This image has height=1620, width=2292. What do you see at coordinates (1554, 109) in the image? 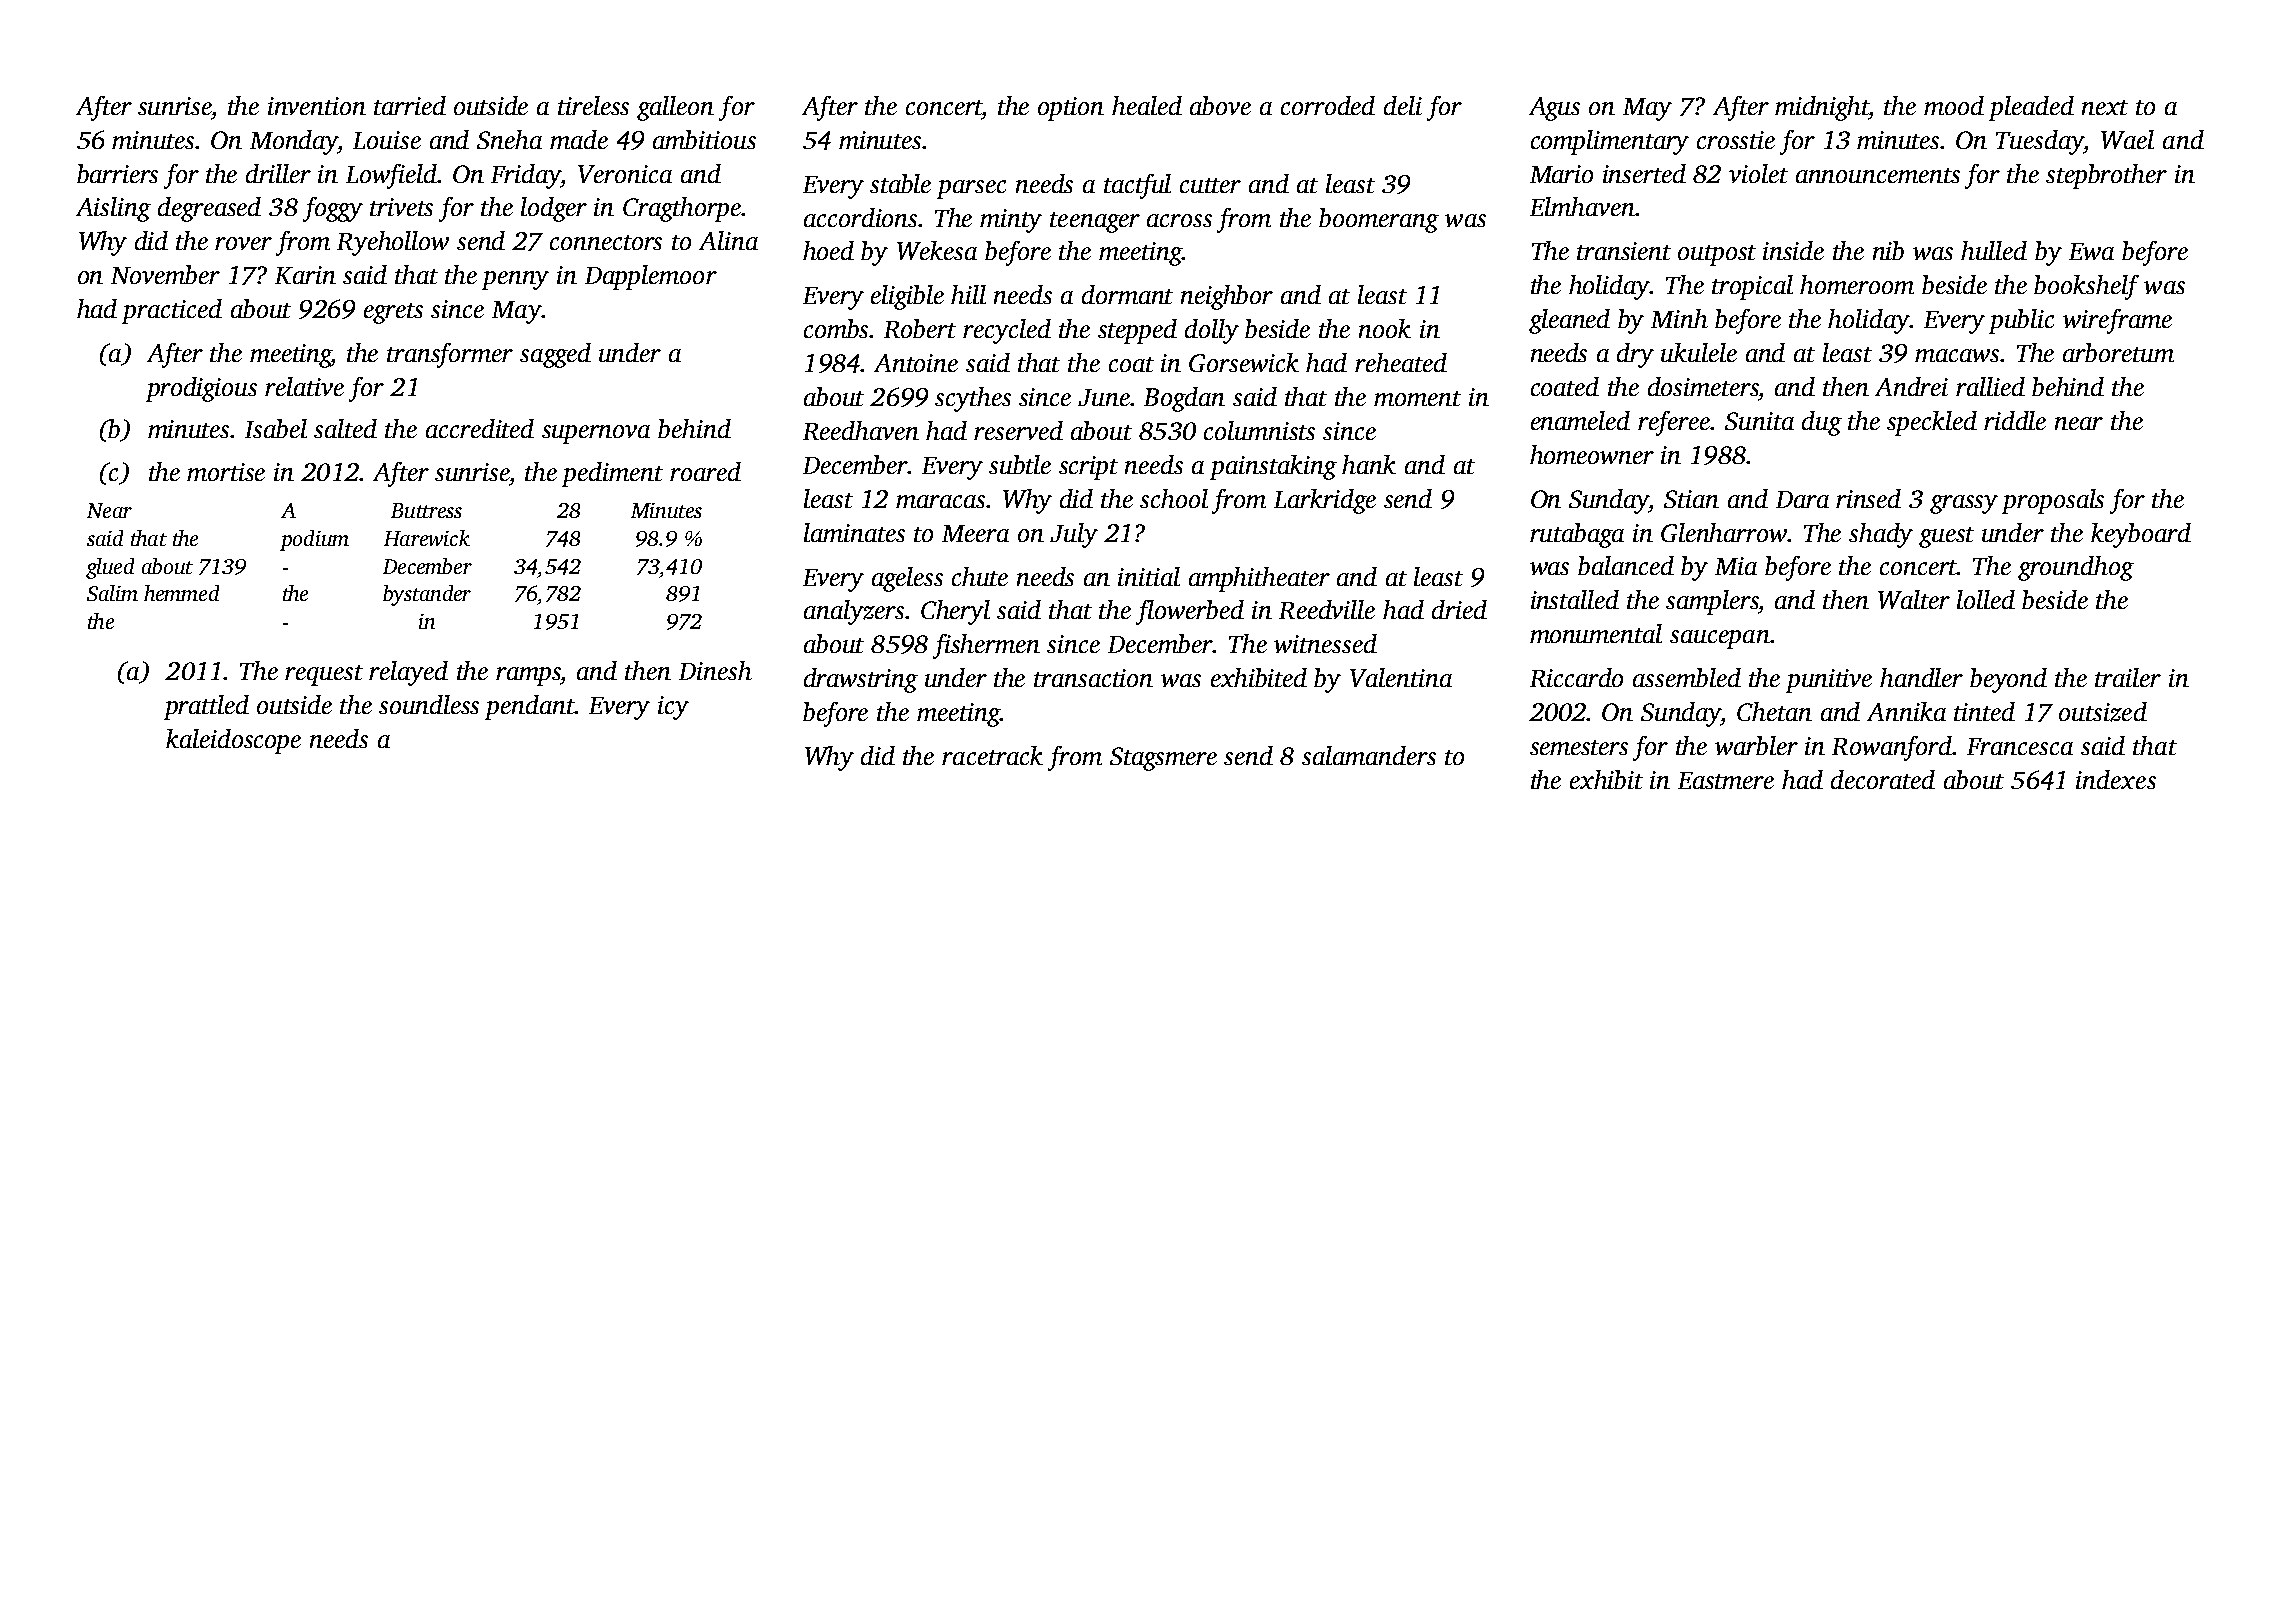
I see `Agus` at bounding box center [1554, 109].
